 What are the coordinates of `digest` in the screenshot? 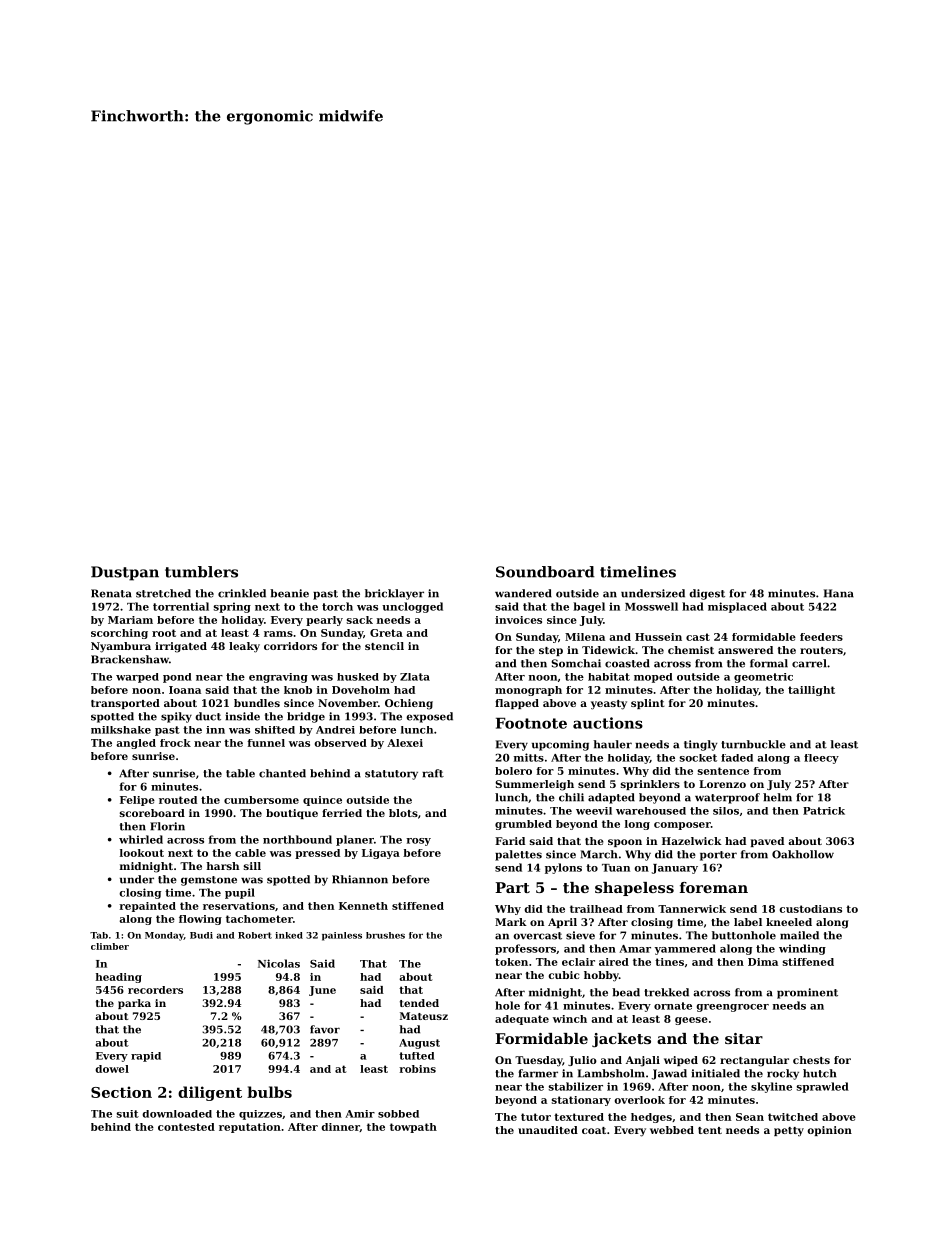 It's located at (707, 594).
